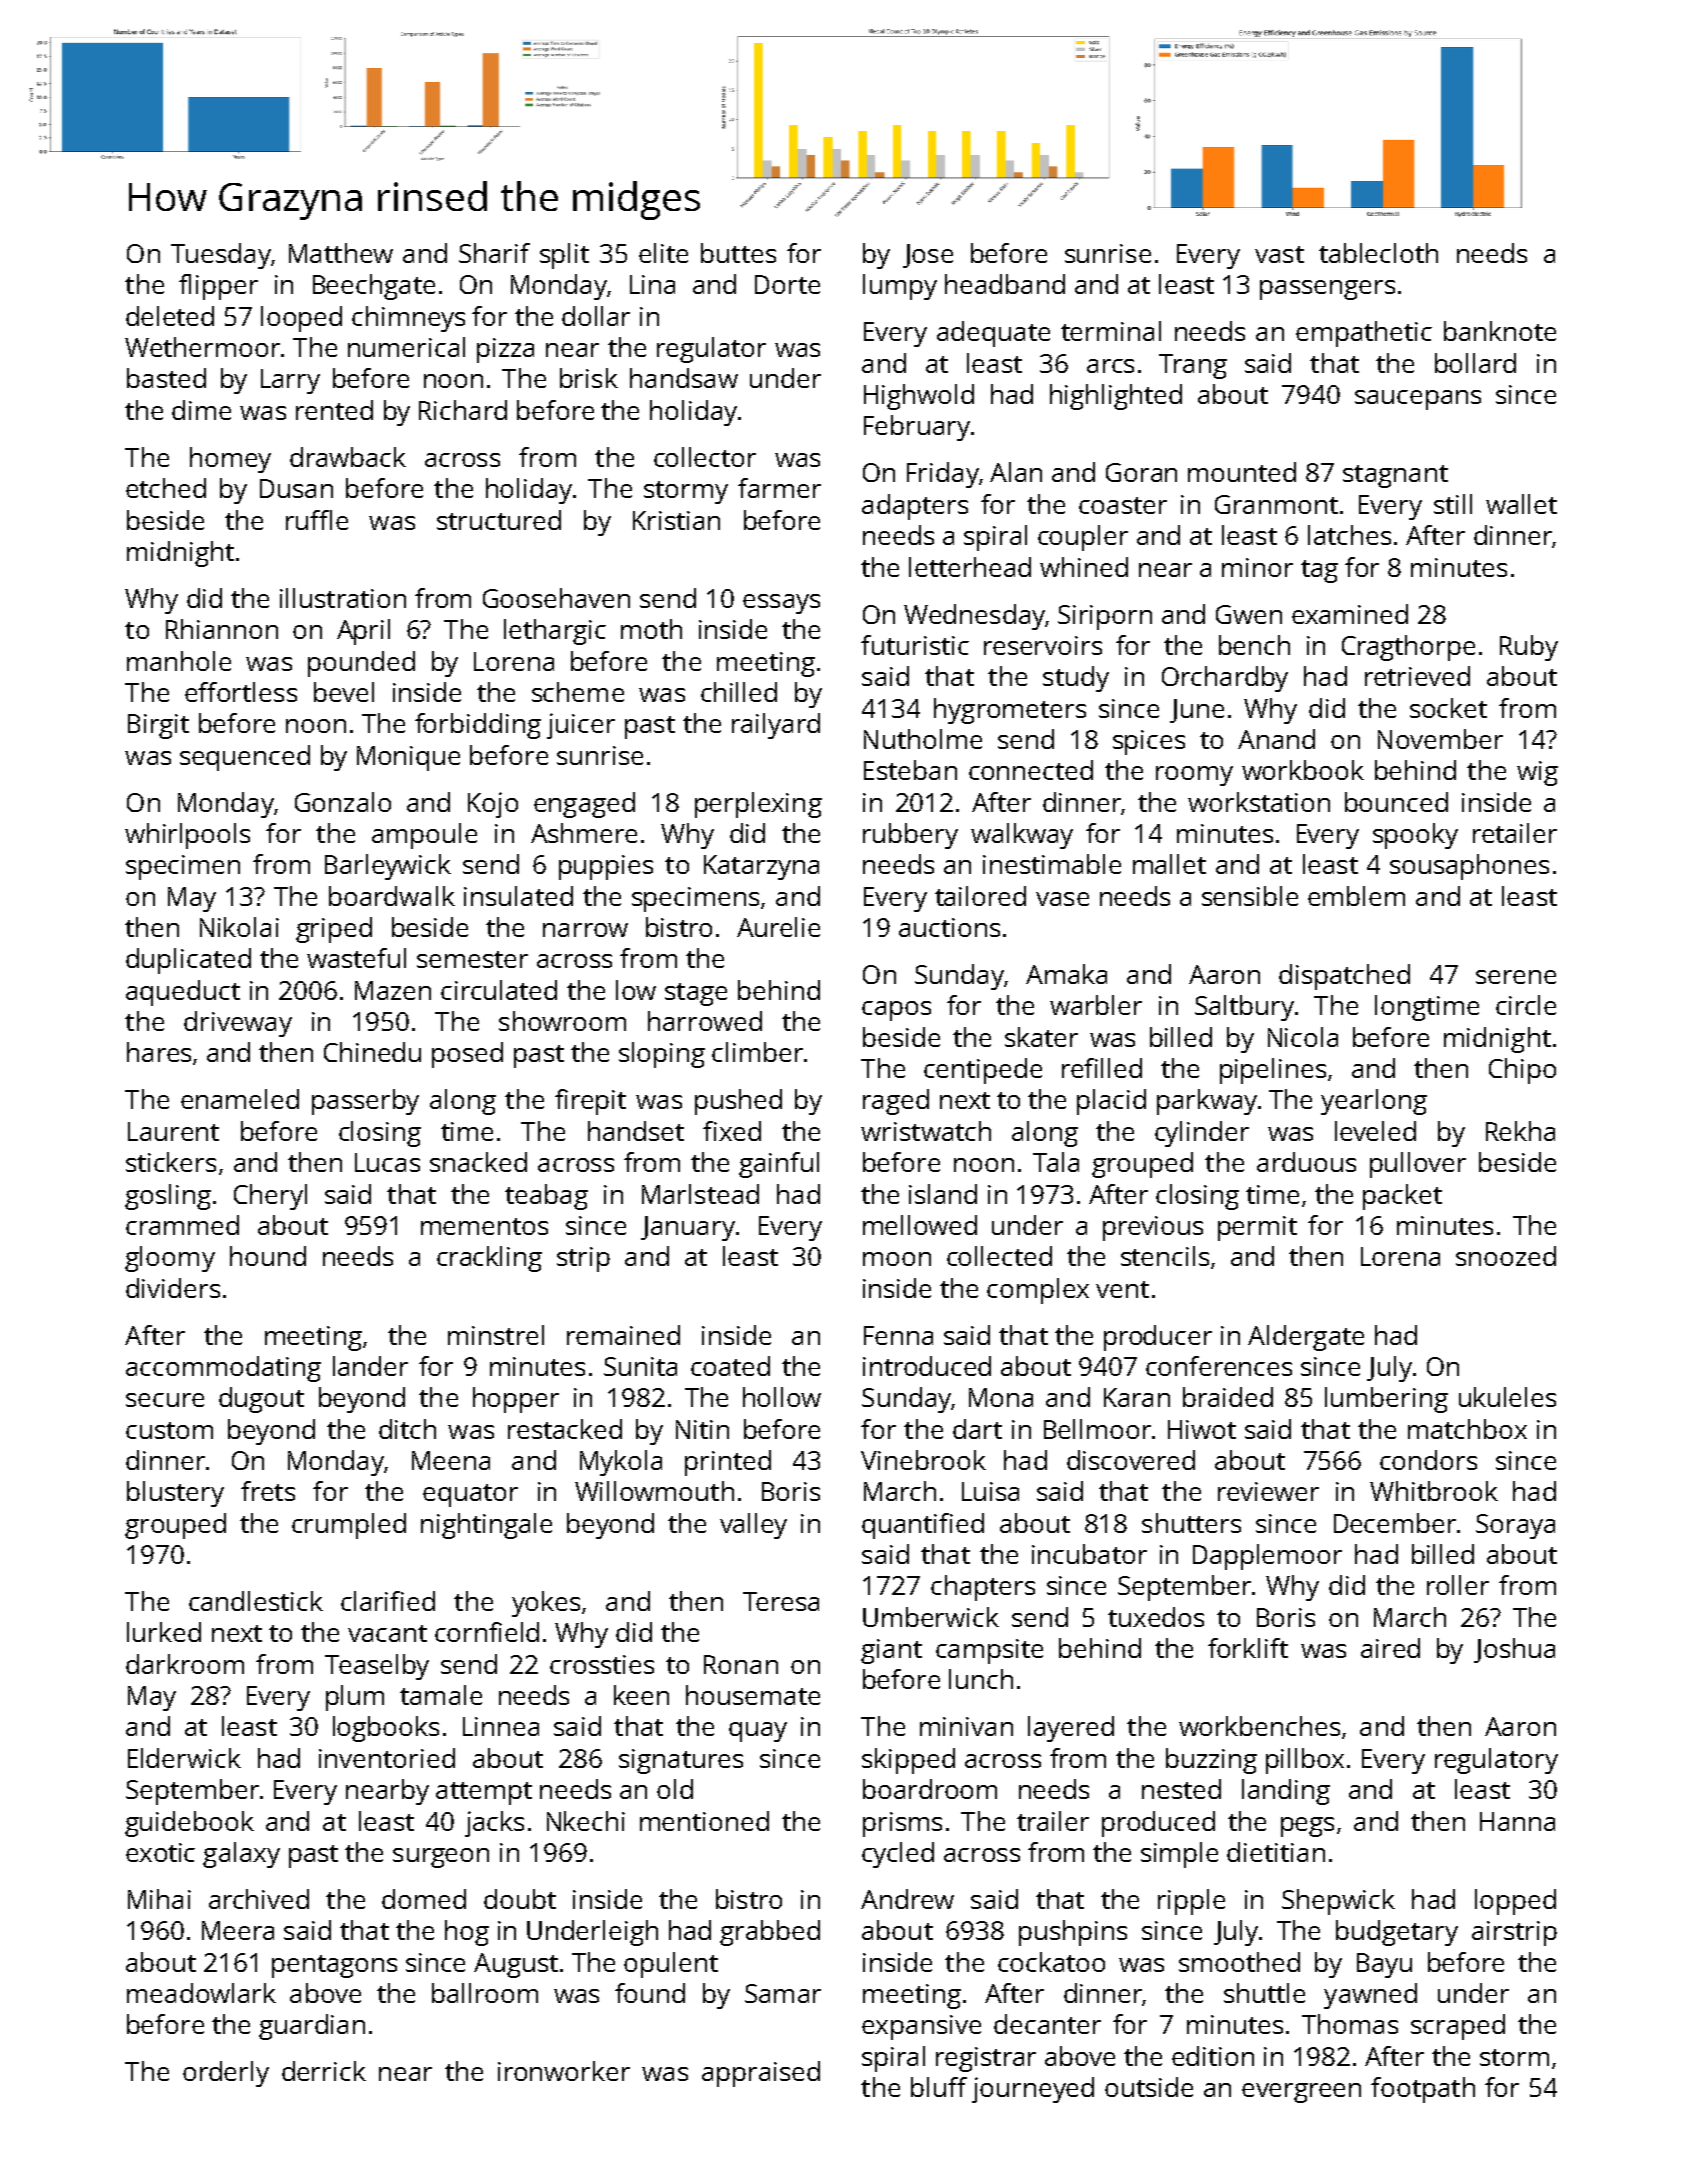 The width and height of the screenshot is (1683, 2178). Describe the element at coordinates (470, 1495) in the screenshot. I see `equator` at that location.
